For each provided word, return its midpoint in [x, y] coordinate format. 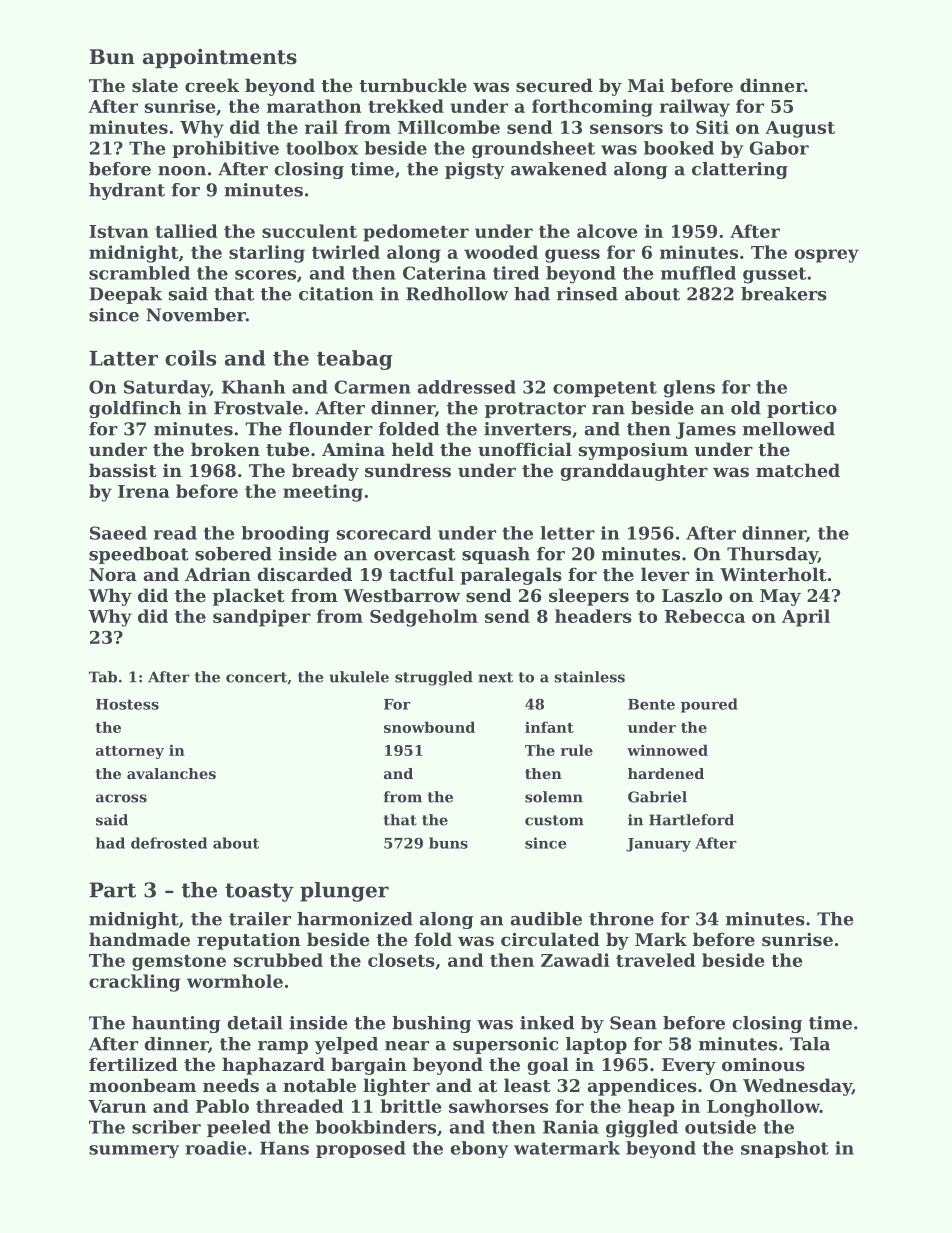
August [800, 129]
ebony [479, 1149]
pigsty [475, 170]
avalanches [171, 773]
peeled [239, 1128]
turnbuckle [413, 85]
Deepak [125, 295]
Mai [646, 85]
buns [448, 843]
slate [155, 85]
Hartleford [691, 820]
